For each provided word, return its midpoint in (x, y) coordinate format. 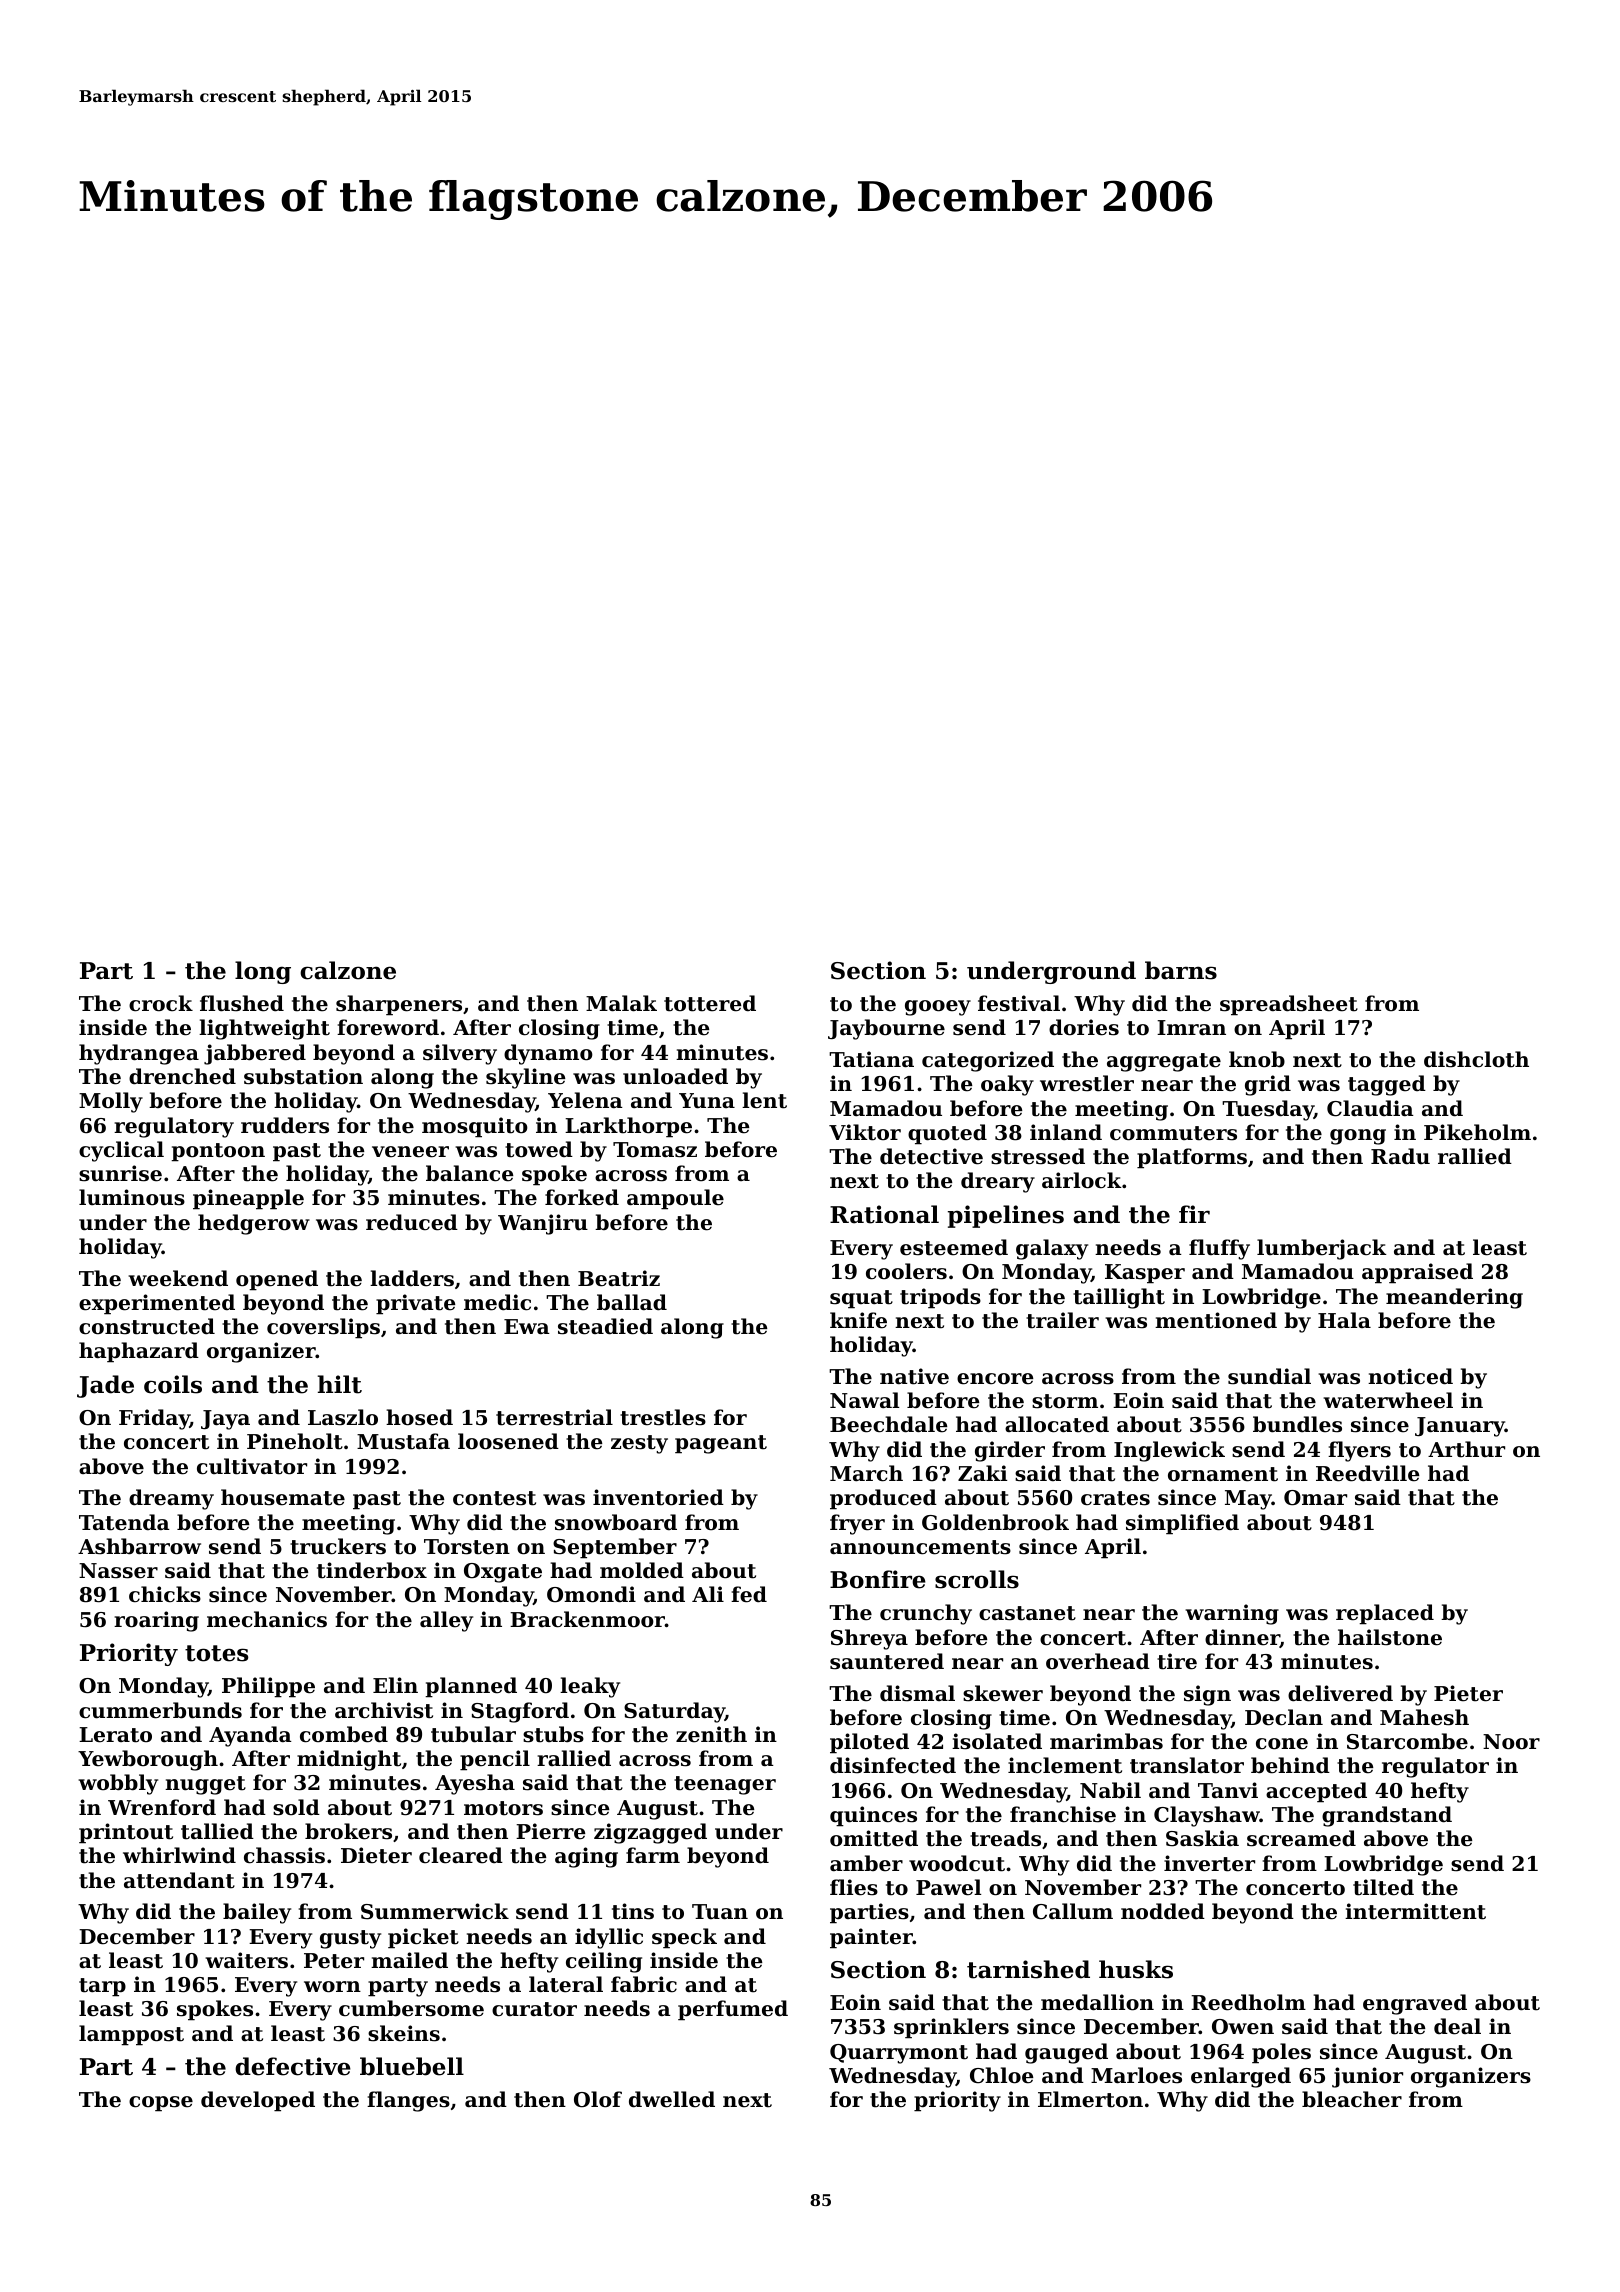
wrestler (1087, 1083)
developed (258, 2101)
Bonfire (878, 1579)
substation (303, 1076)
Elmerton (1090, 2099)
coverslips (323, 1328)
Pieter (1468, 1693)
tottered (710, 1003)
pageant (721, 1444)
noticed (1410, 1376)
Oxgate (503, 1573)
